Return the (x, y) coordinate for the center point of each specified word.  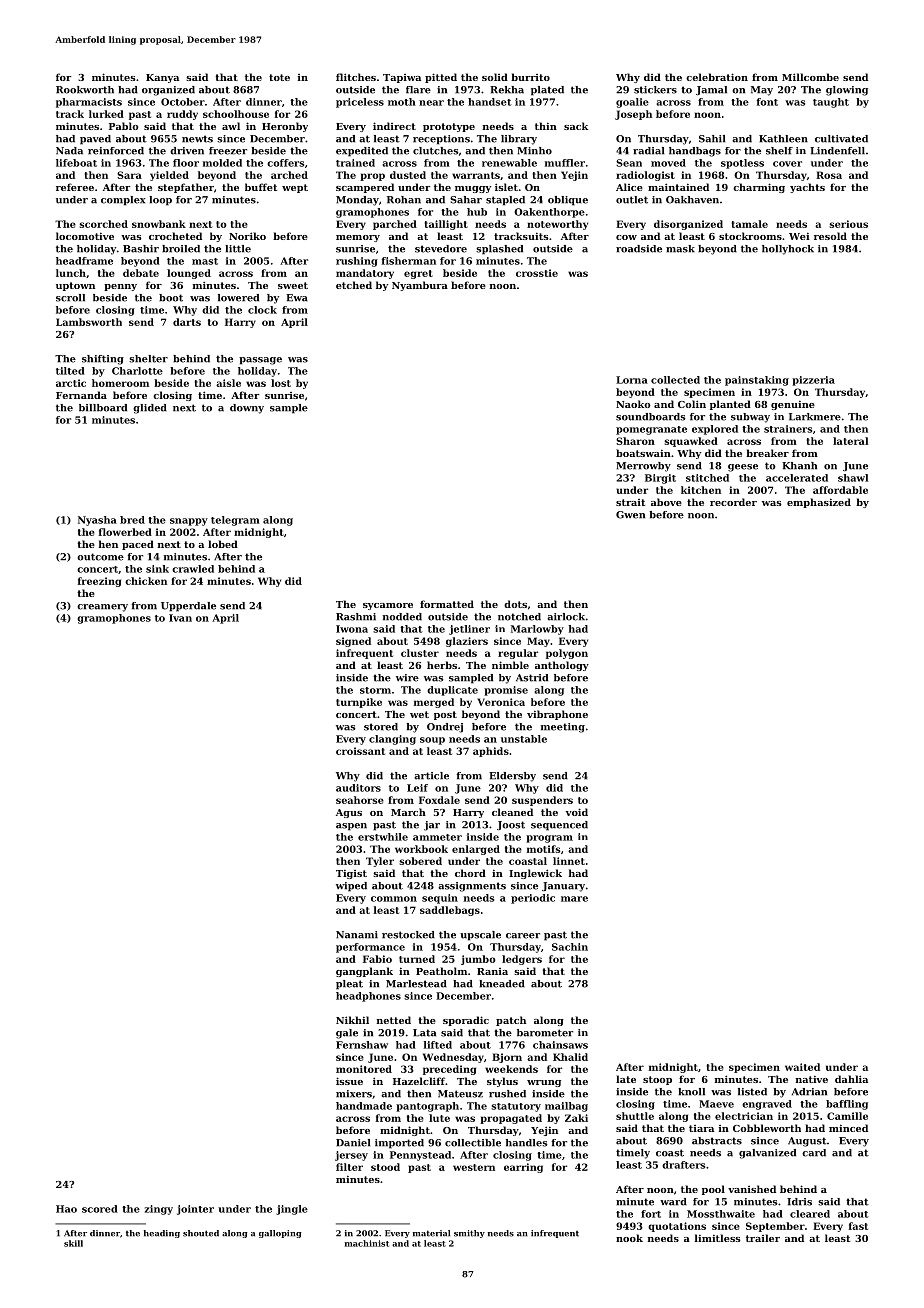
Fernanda (81, 395)
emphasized (819, 503)
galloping (280, 1234)
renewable (509, 163)
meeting (563, 728)
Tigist (351, 874)
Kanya (162, 78)
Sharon (635, 441)
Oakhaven (692, 200)
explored (715, 430)
